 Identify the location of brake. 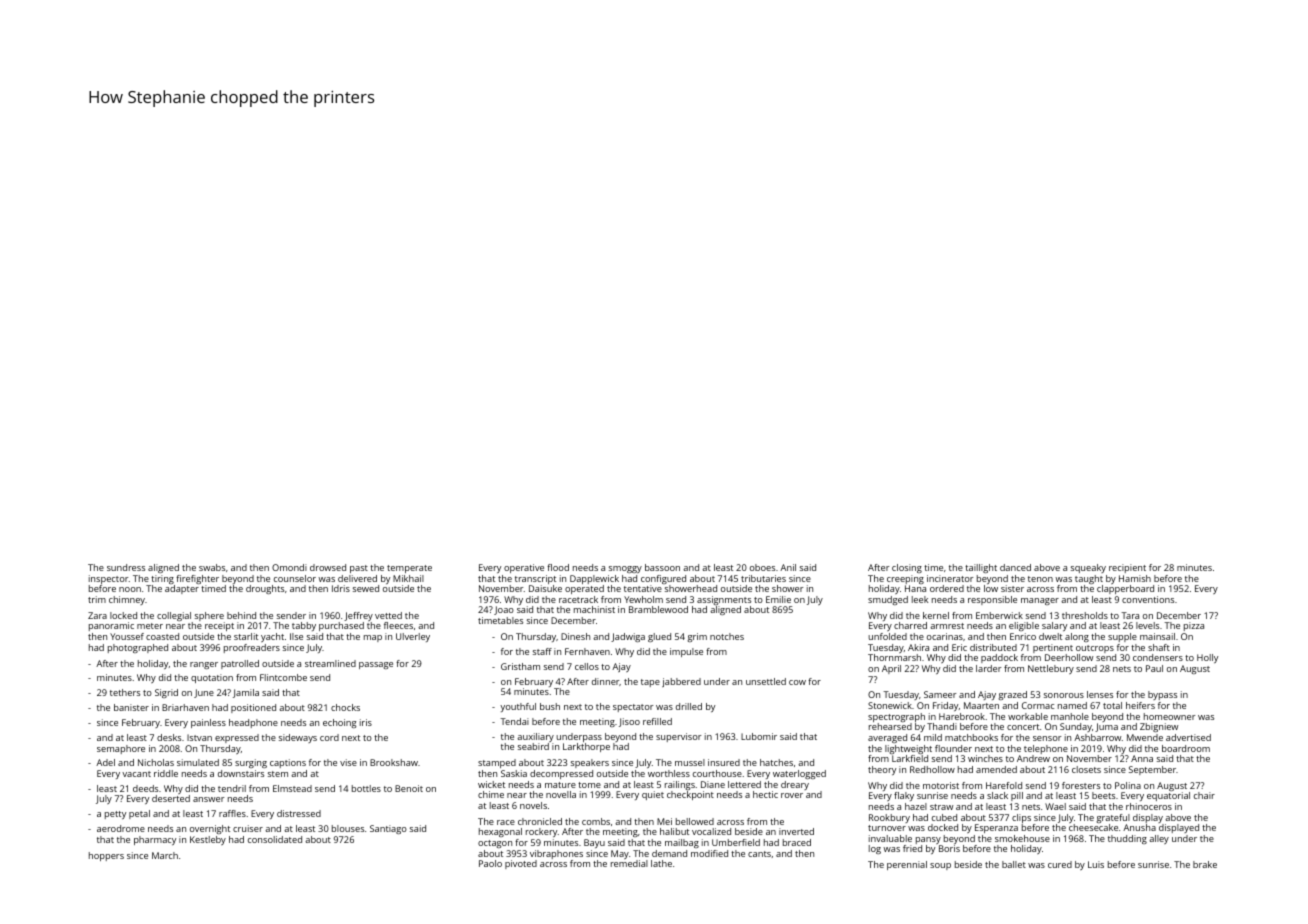
(1205, 864).
